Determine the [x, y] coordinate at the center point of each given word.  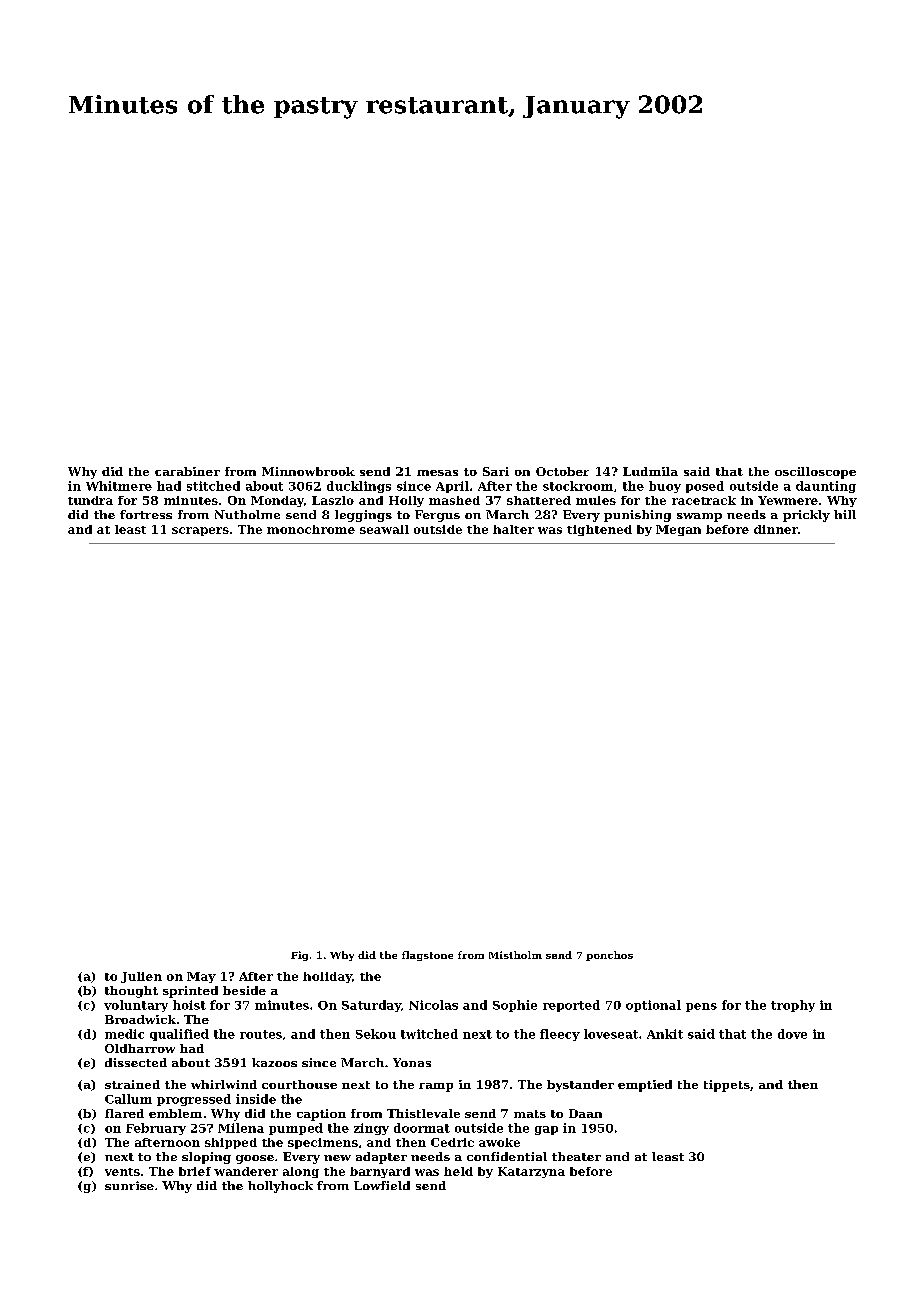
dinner [776, 529]
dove [792, 1034]
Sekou [376, 1034]
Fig [299, 956]
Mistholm [515, 955]
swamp [699, 517]
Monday [277, 501]
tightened [599, 530]
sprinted [190, 992]
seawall [384, 529]
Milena [241, 1128]
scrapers [200, 531]
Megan [678, 530]
